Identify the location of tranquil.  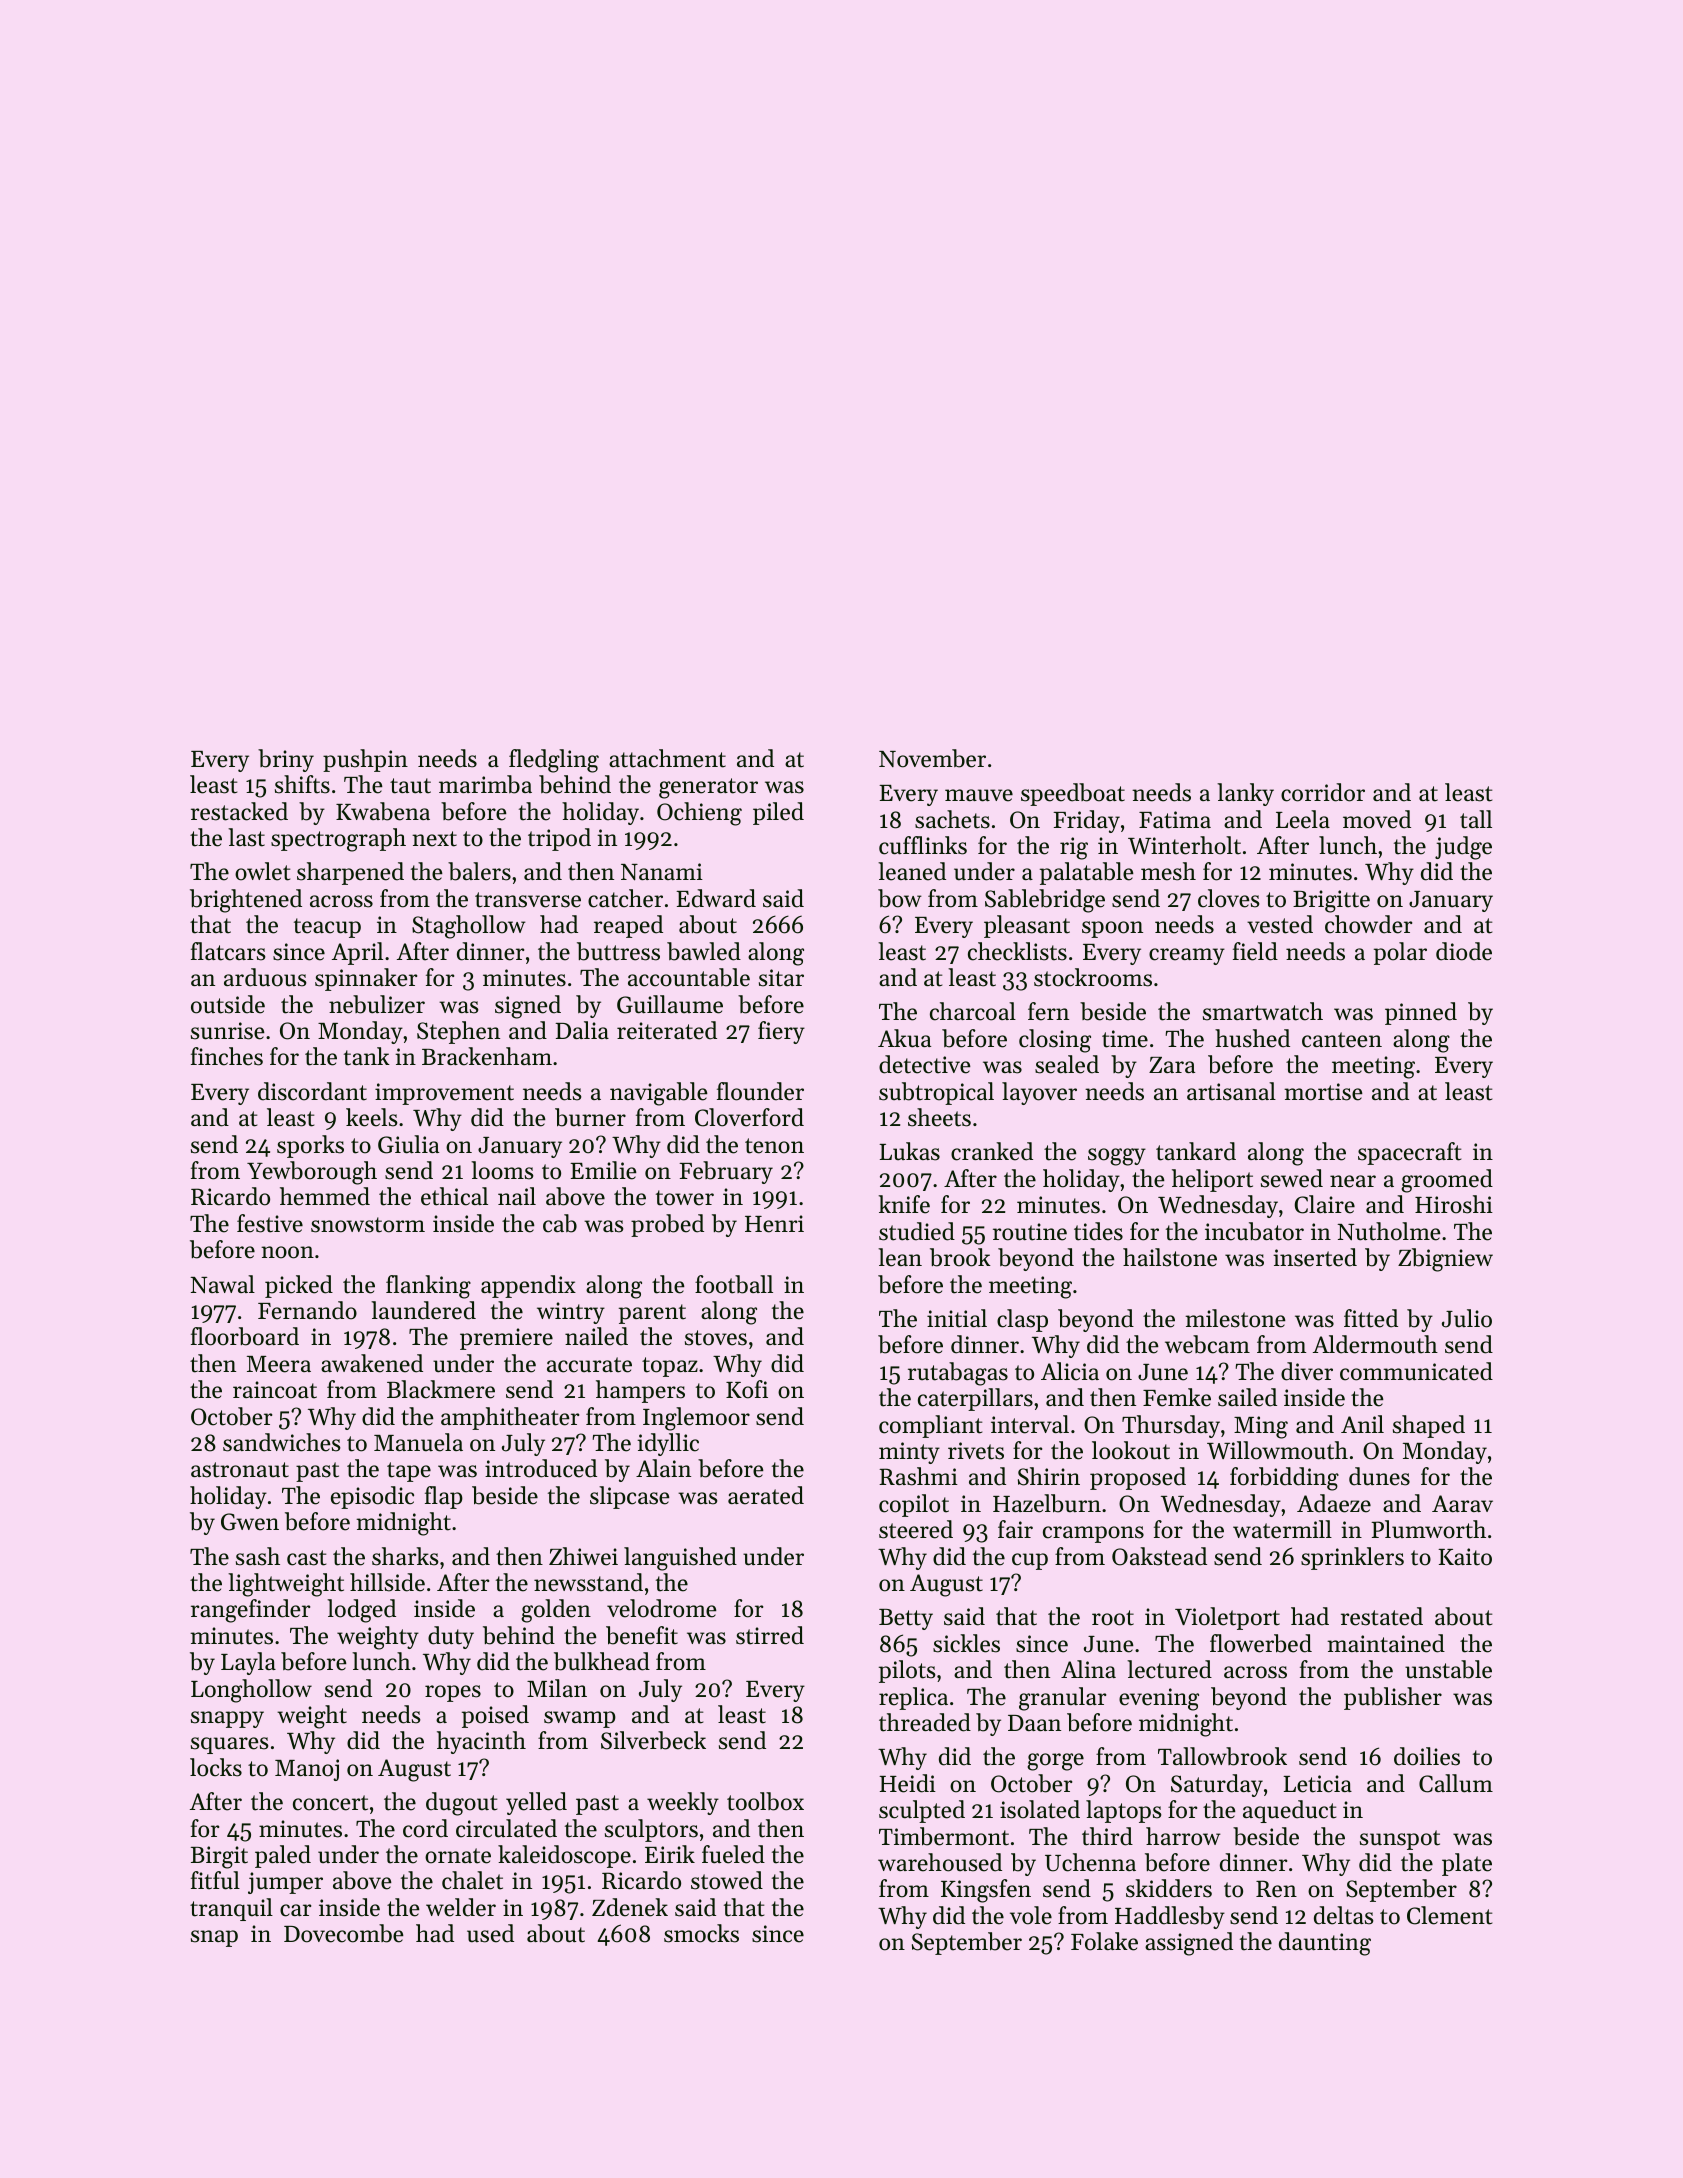
(231, 1909).
